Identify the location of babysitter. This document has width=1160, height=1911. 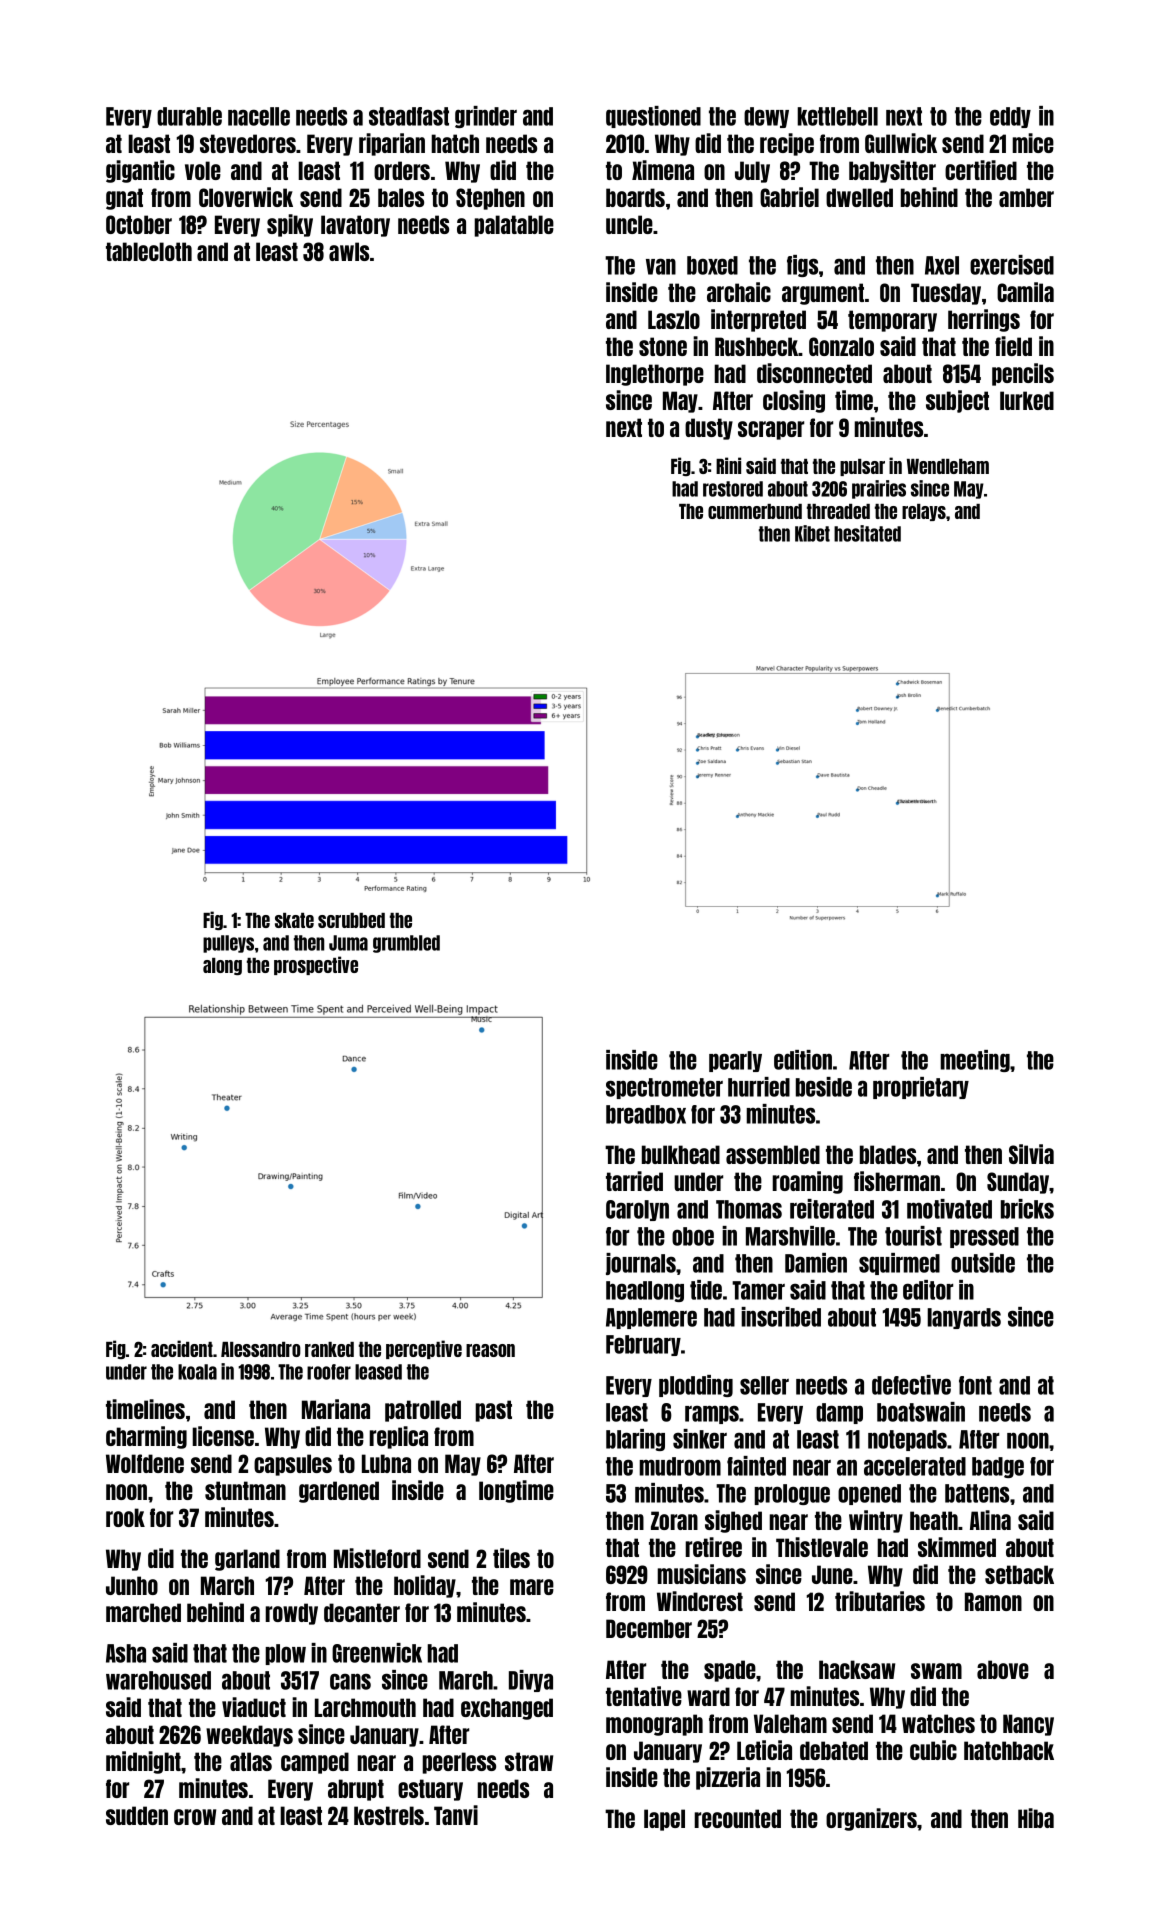
(892, 171).
